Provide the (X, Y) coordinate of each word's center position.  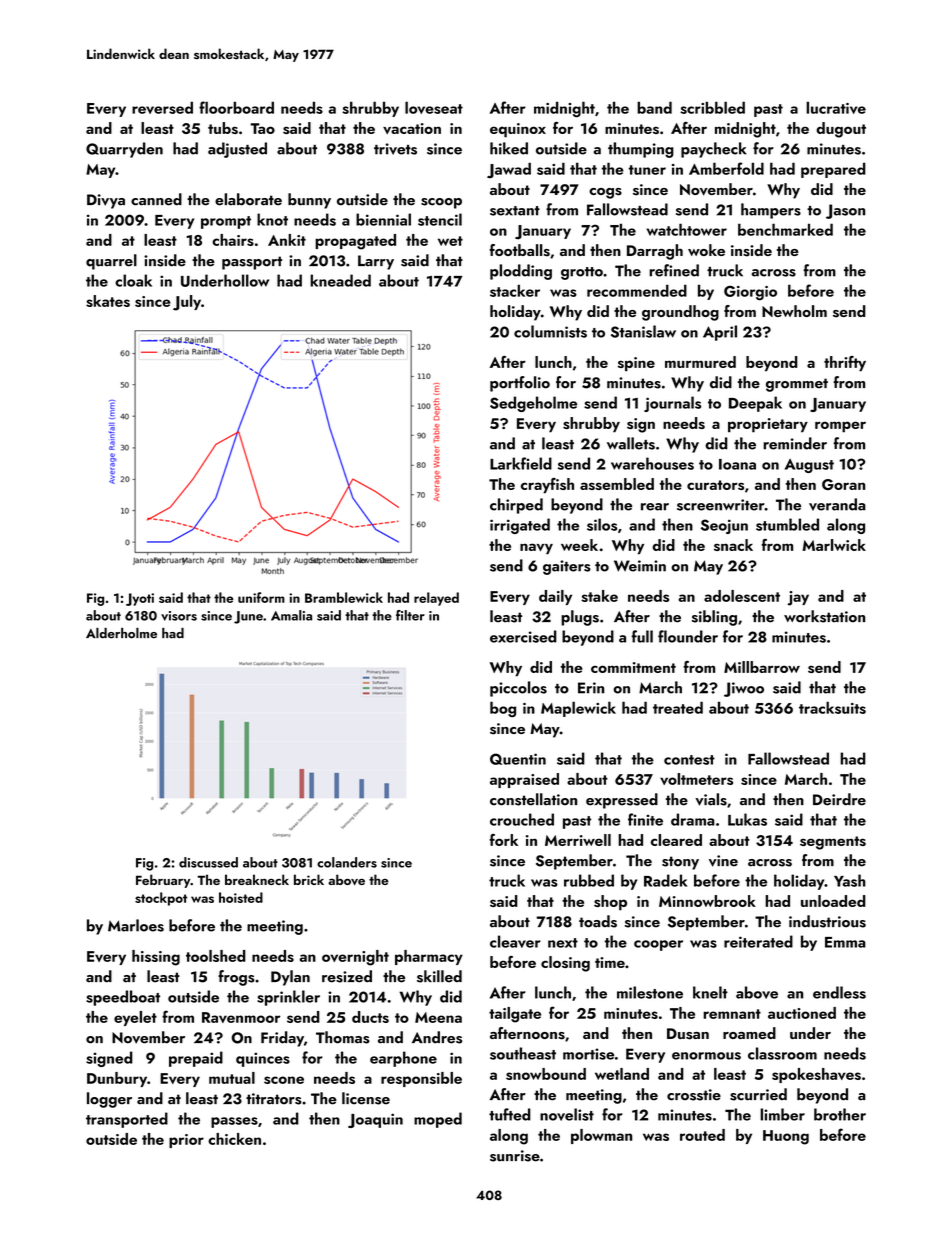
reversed (162, 107)
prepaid (196, 1059)
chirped (516, 506)
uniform (261, 597)
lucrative (836, 107)
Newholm (794, 311)
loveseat (434, 107)
